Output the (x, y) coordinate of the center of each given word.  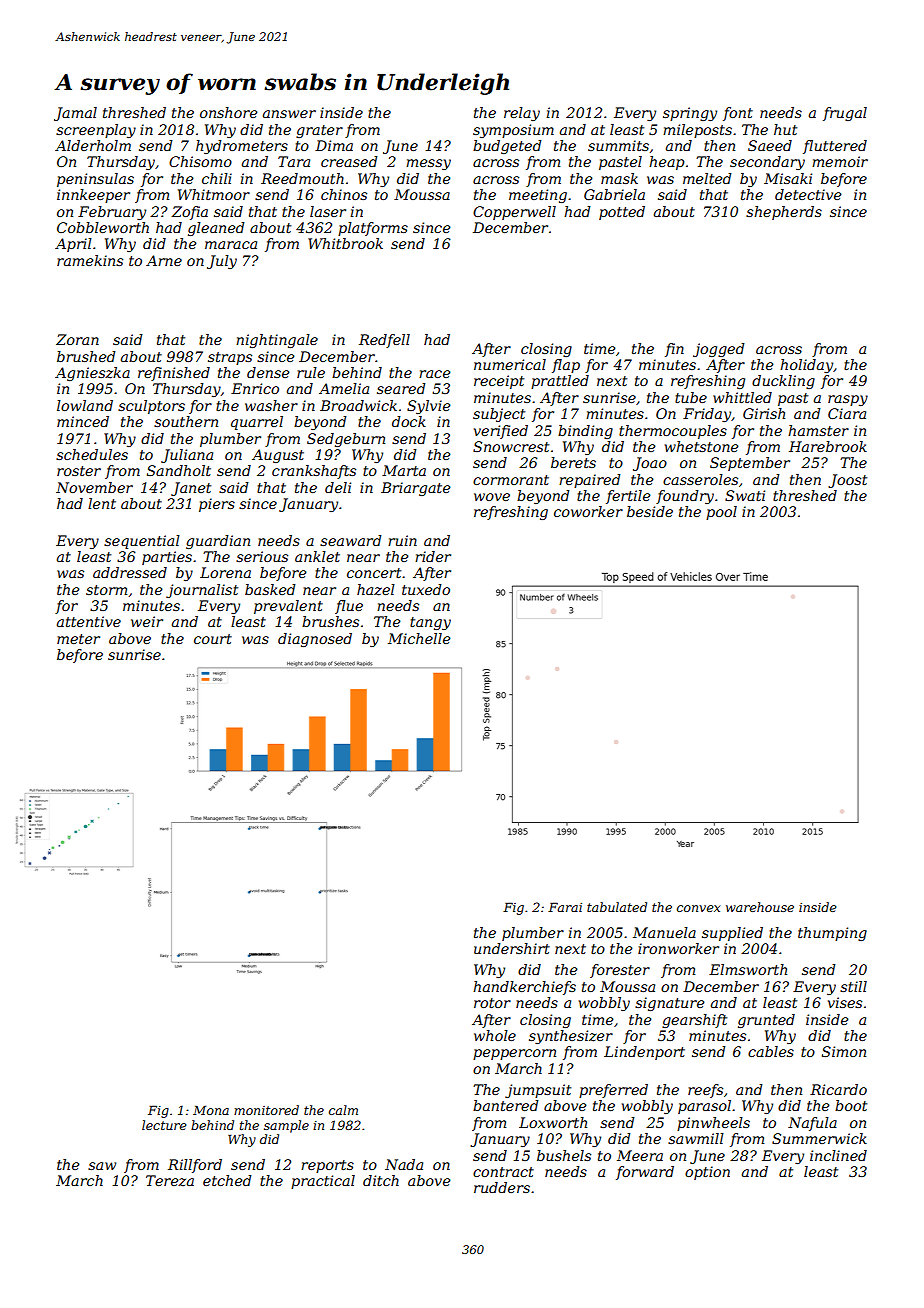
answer (289, 114)
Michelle (419, 638)
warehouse (760, 907)
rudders (502, 1187)
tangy (430, 623)
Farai (565, 907)
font (738, 114)
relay (522, 114)
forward (645, 1173)
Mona (211, 1110)
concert (374, 573)
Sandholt (179, 470)
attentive (89, 621)
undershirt (512, 948)
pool (721, 513)
